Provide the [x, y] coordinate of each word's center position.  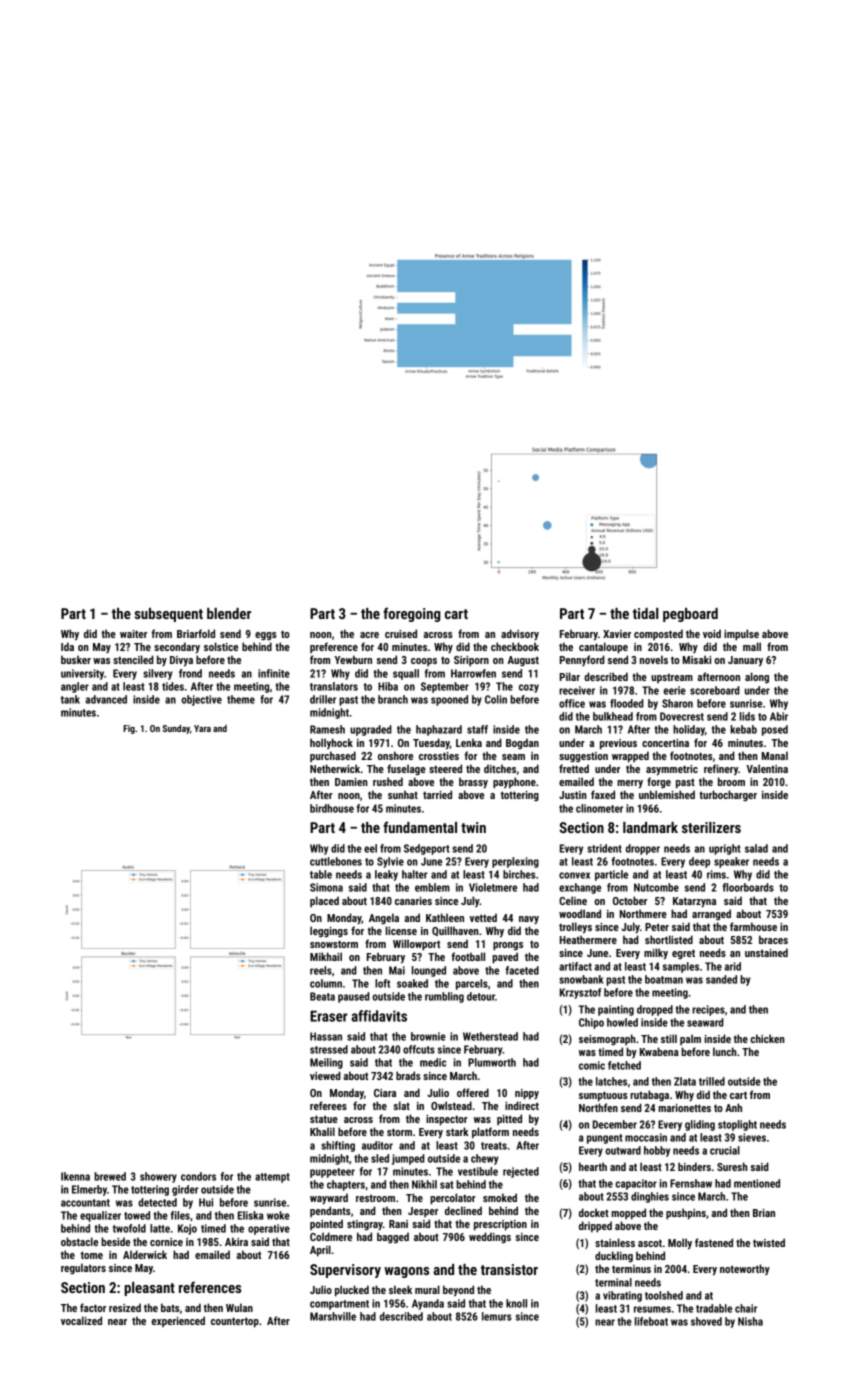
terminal [613, 1282]
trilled [712, 1081]
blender [229, 613]
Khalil [322, 1131]
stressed [329, 1049]
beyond [458, 1290]
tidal [645, 613]
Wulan [239, 1307]
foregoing [412, 614]
